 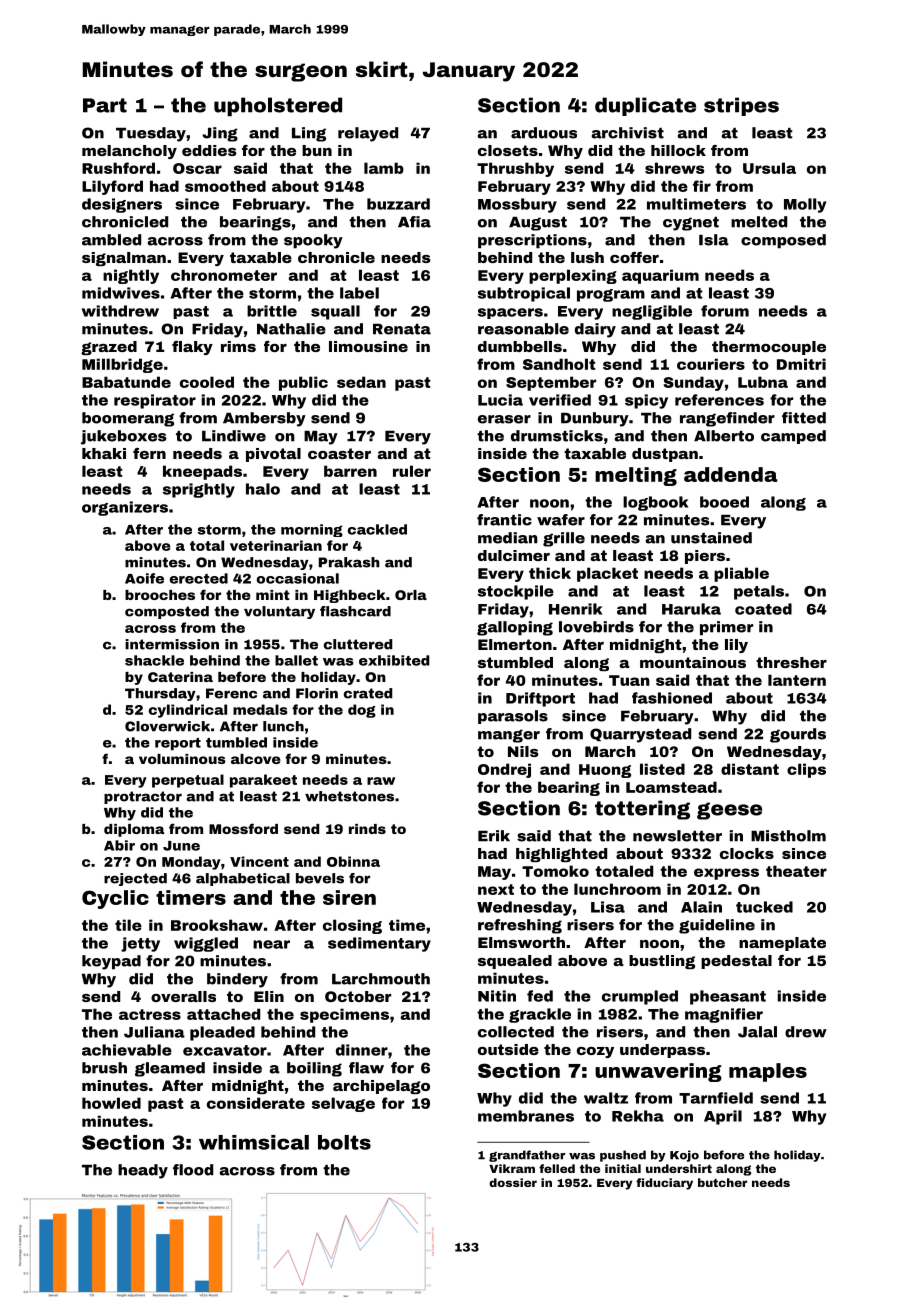 I want to click on petals, so click(x=759, y=592).
